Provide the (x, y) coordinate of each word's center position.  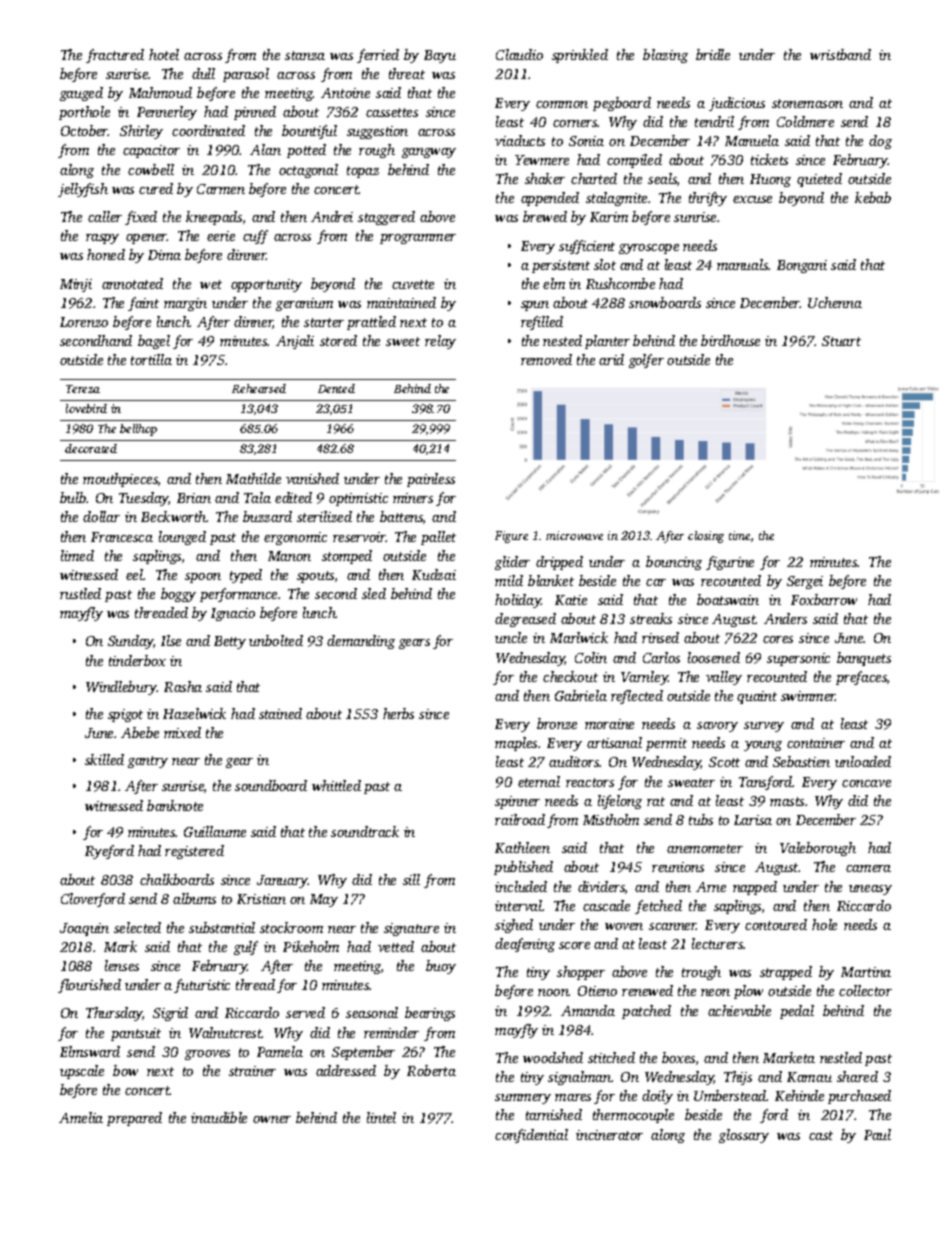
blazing (665, 56)
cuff (255, 237)
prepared (134, 1119)
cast (821, 1135)
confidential (531, 1136)
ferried (378, 56)
